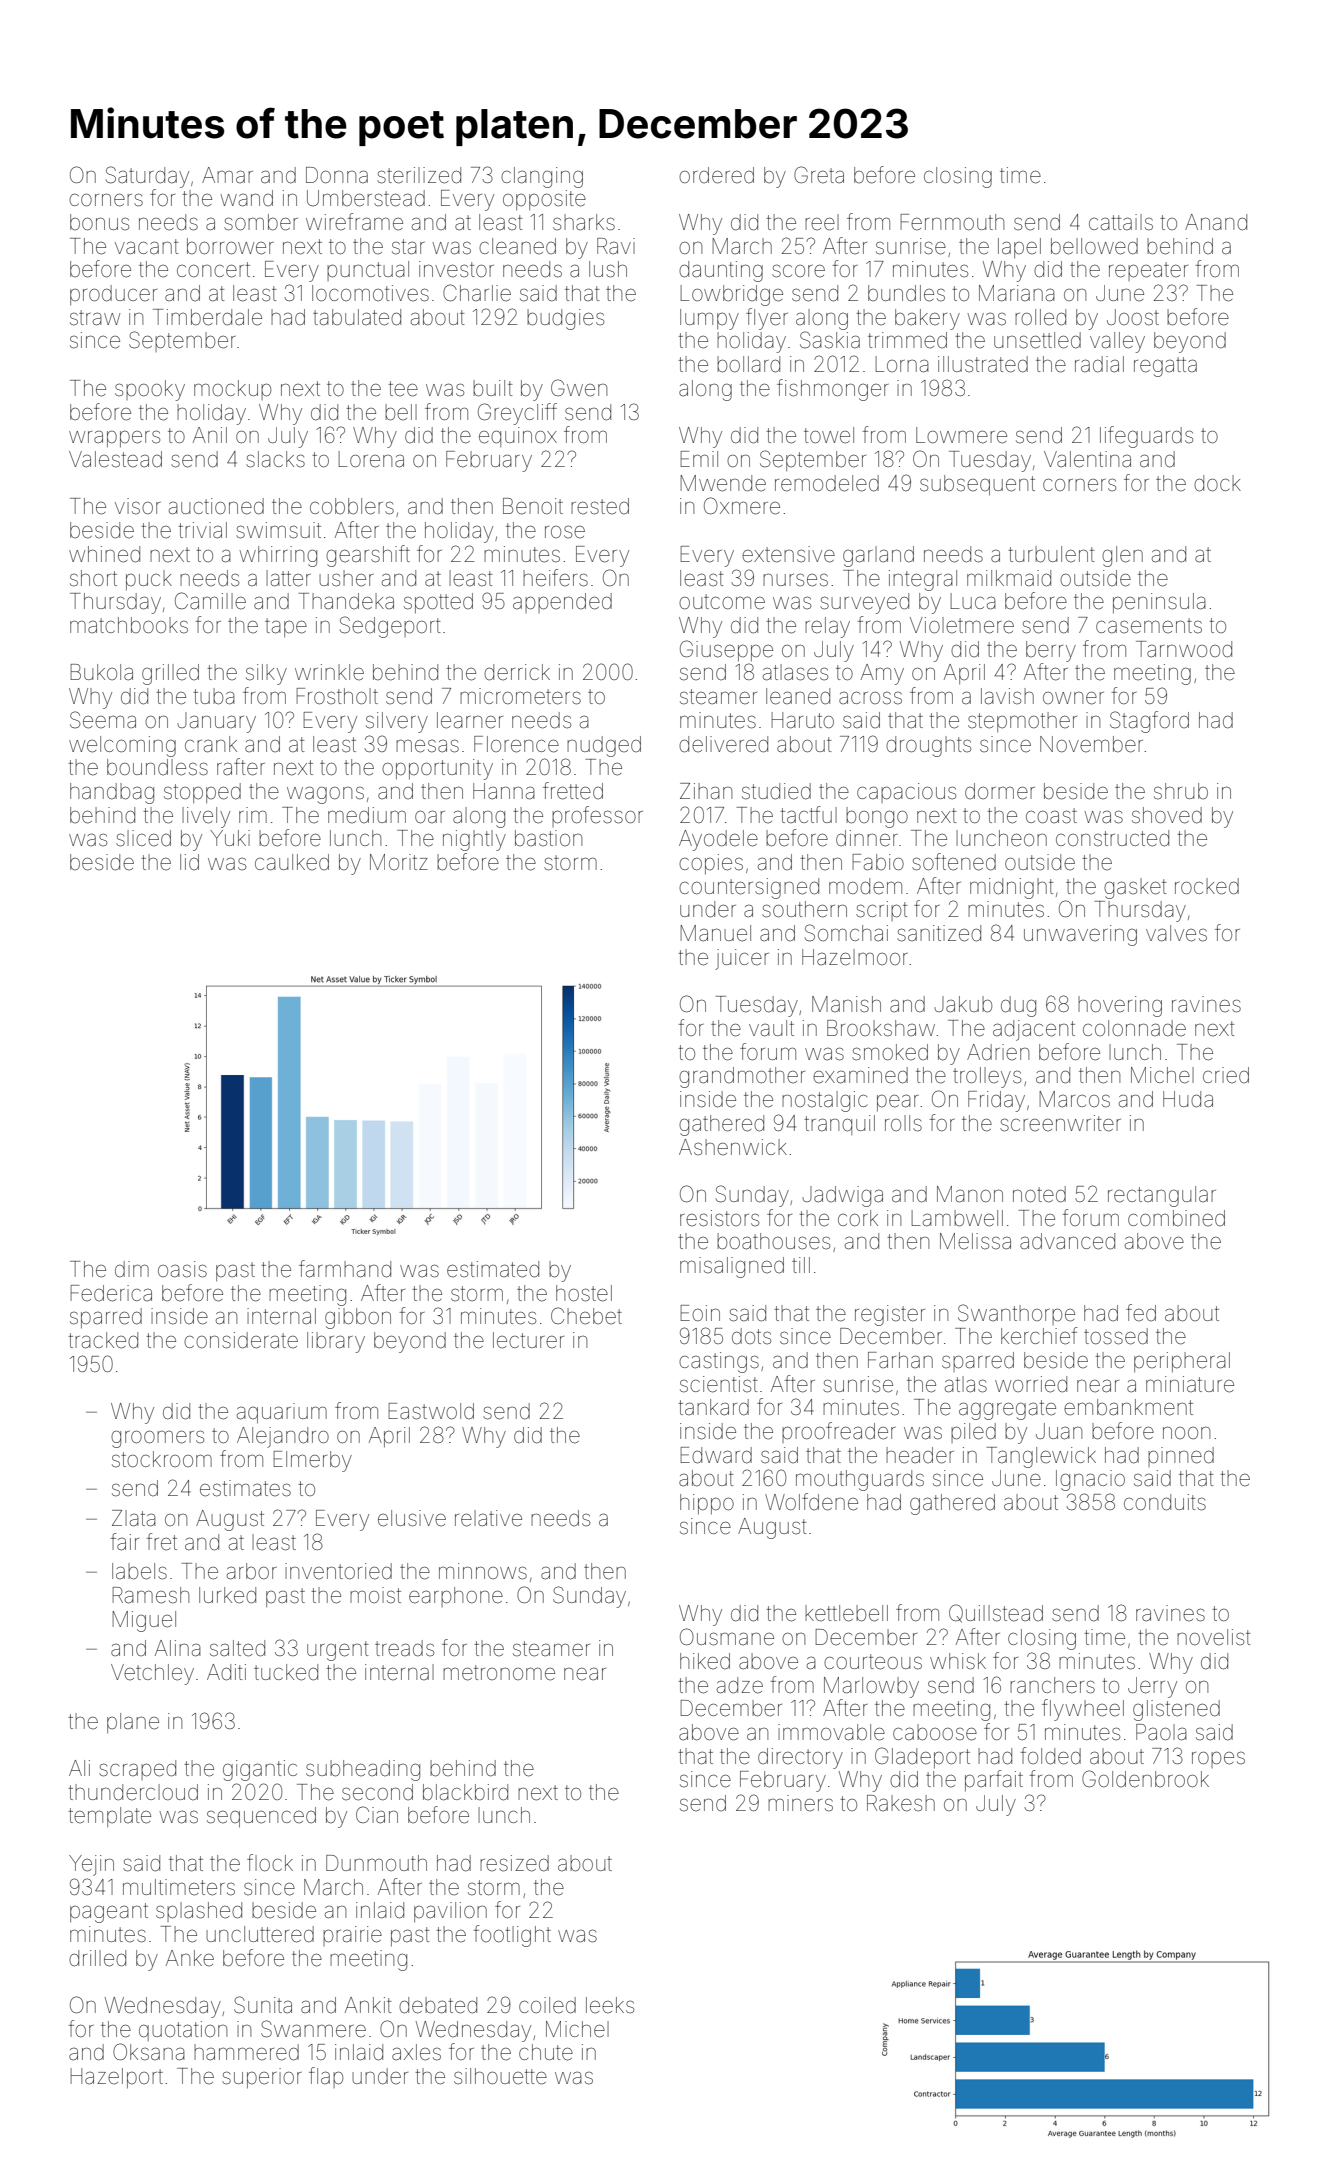 Image resolution: width=1323 pixels, height=2179 pixels. I want to click on dim, so click(132, 1269).
